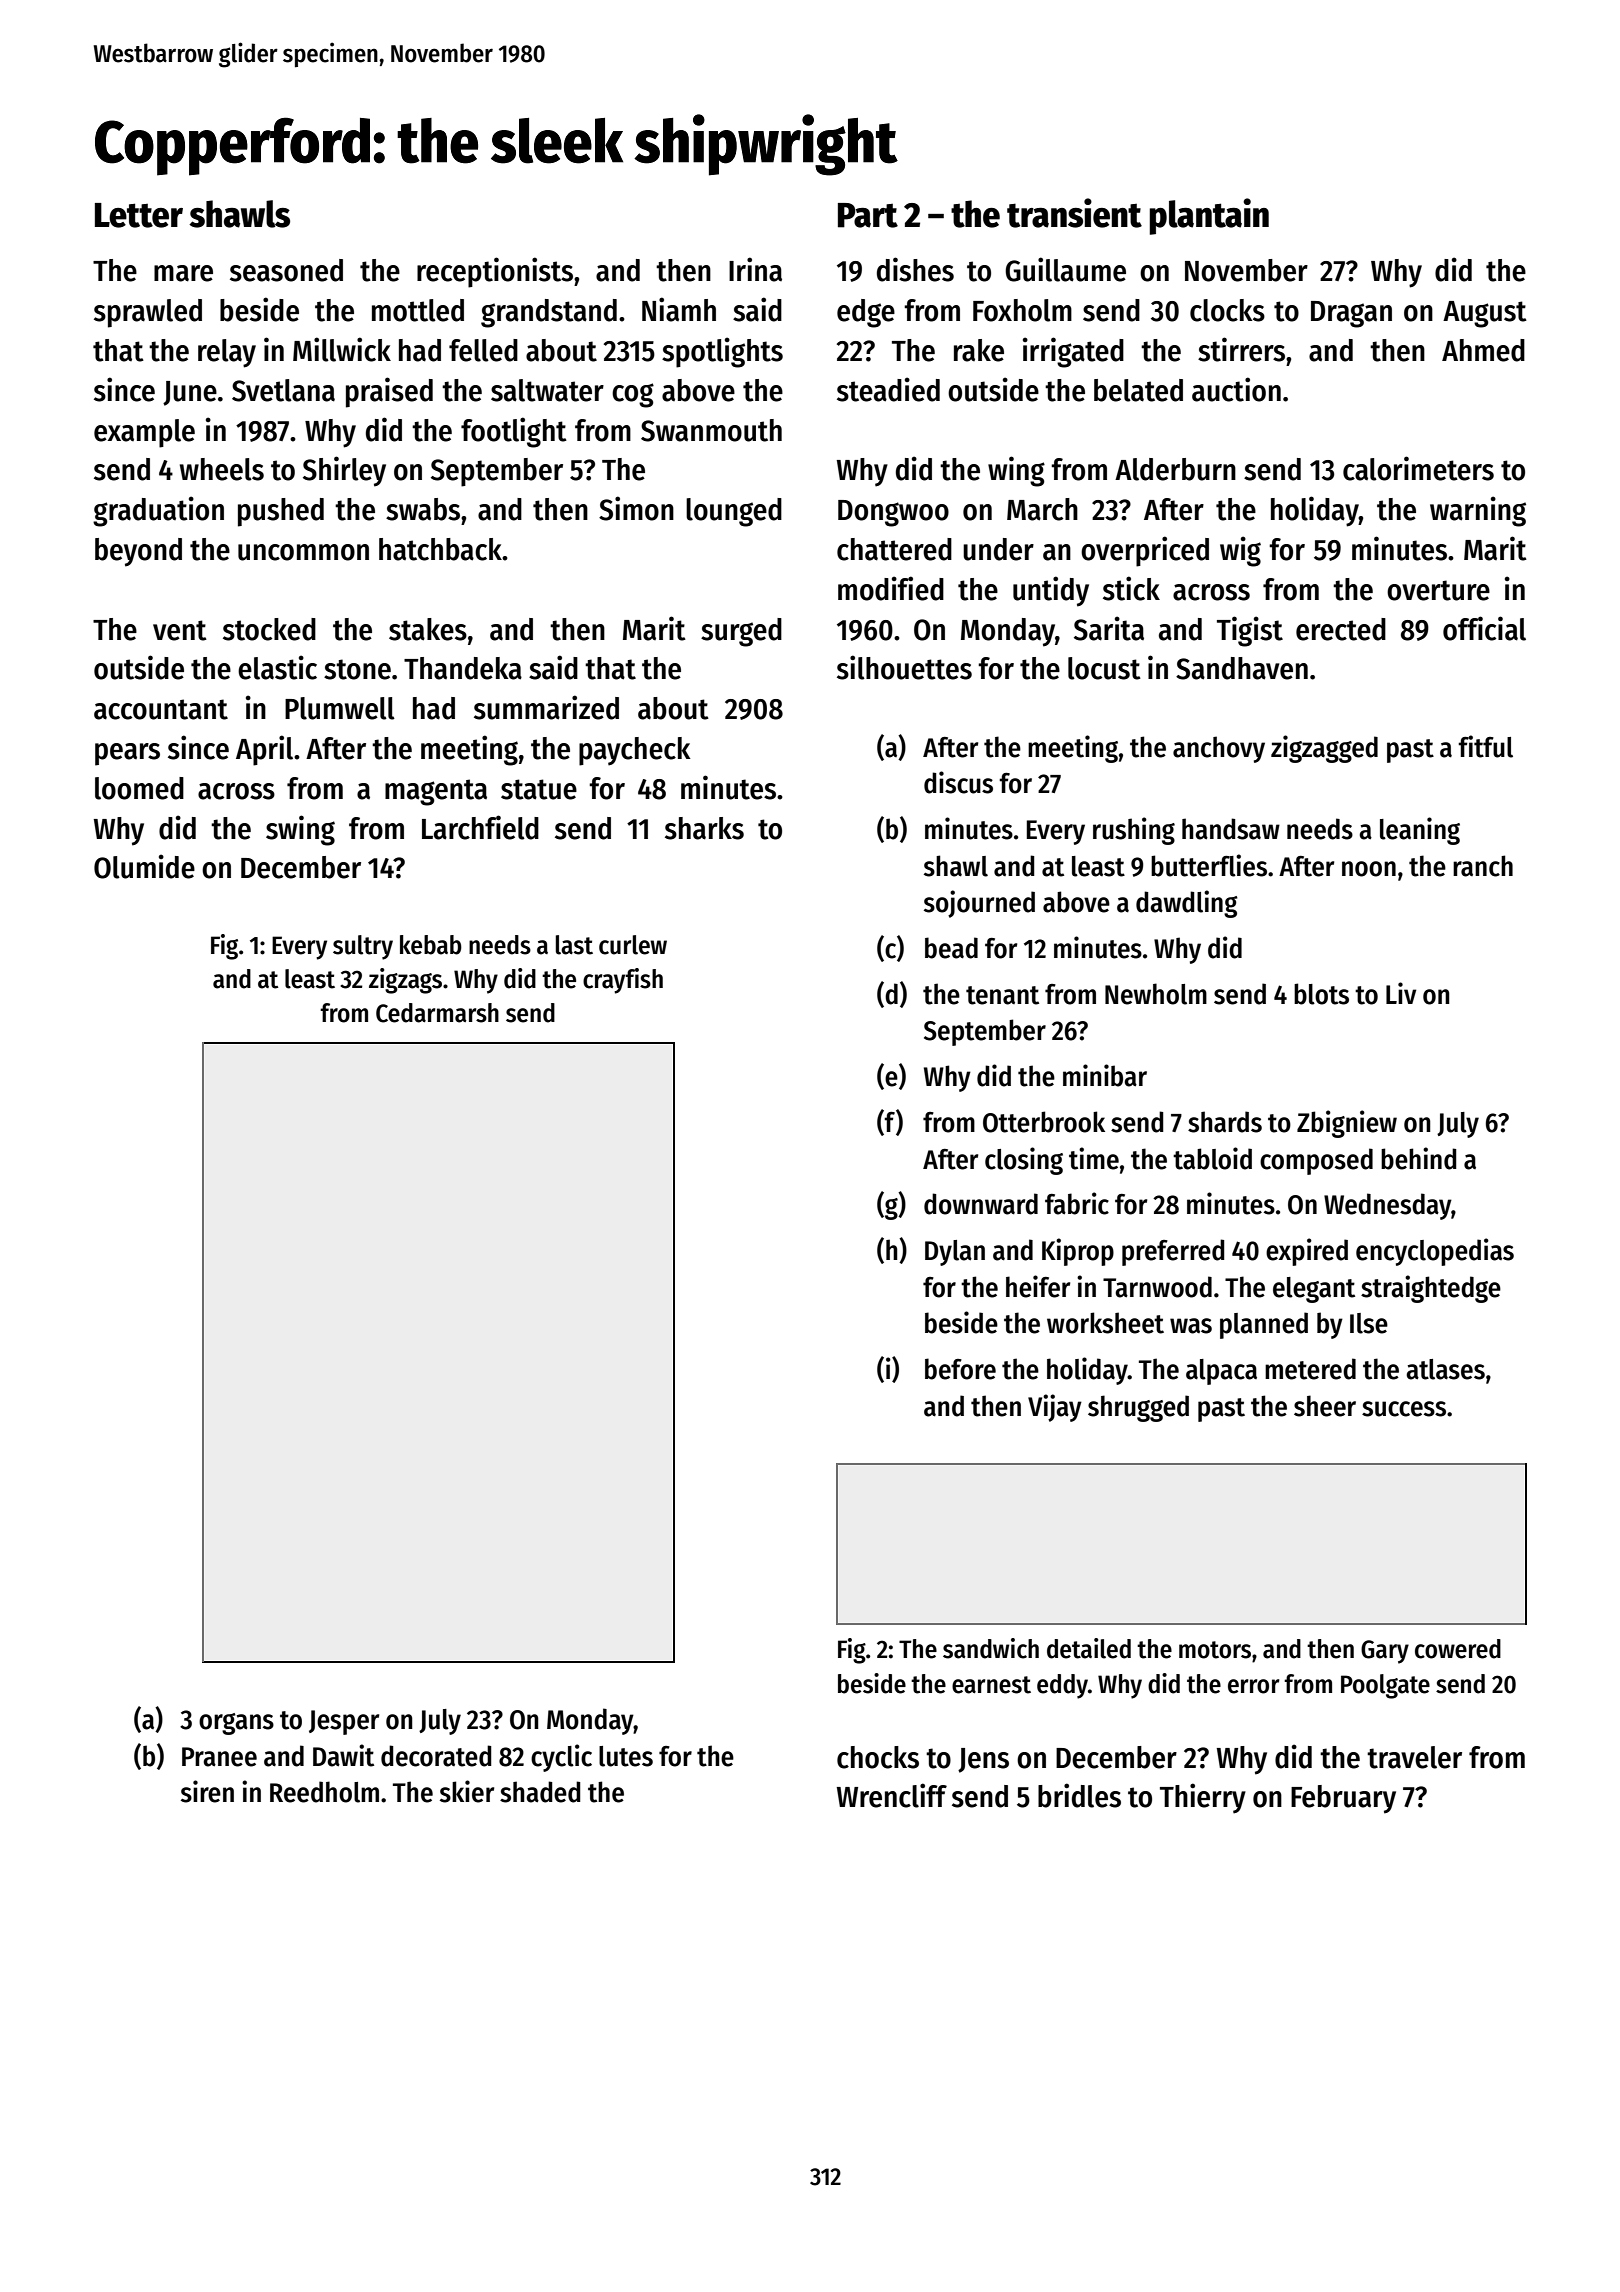  Describe the element at coordinates (1209, 216) in the document. I see `plantain` at that location.
